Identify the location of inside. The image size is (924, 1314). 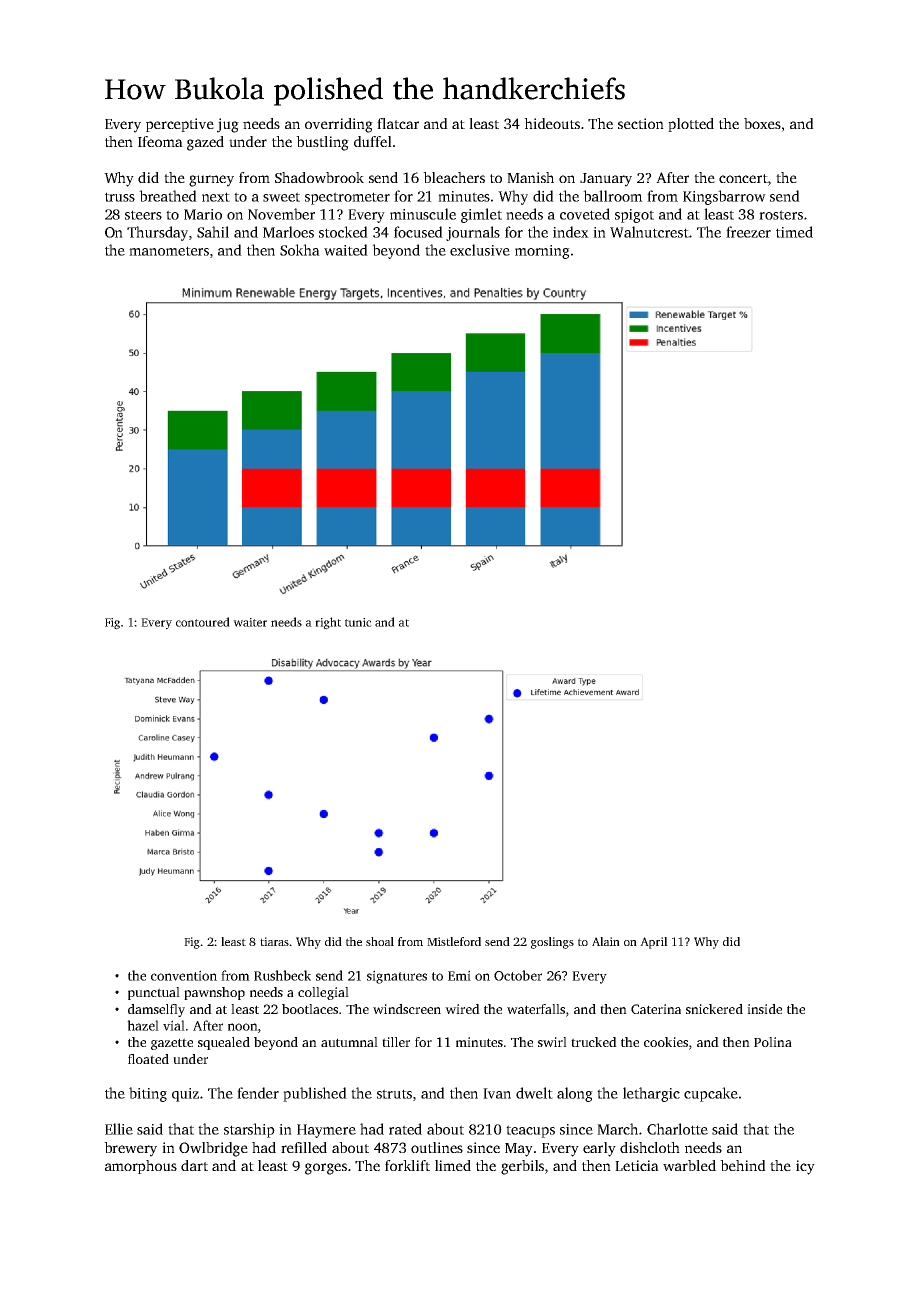
(764, 1009).
